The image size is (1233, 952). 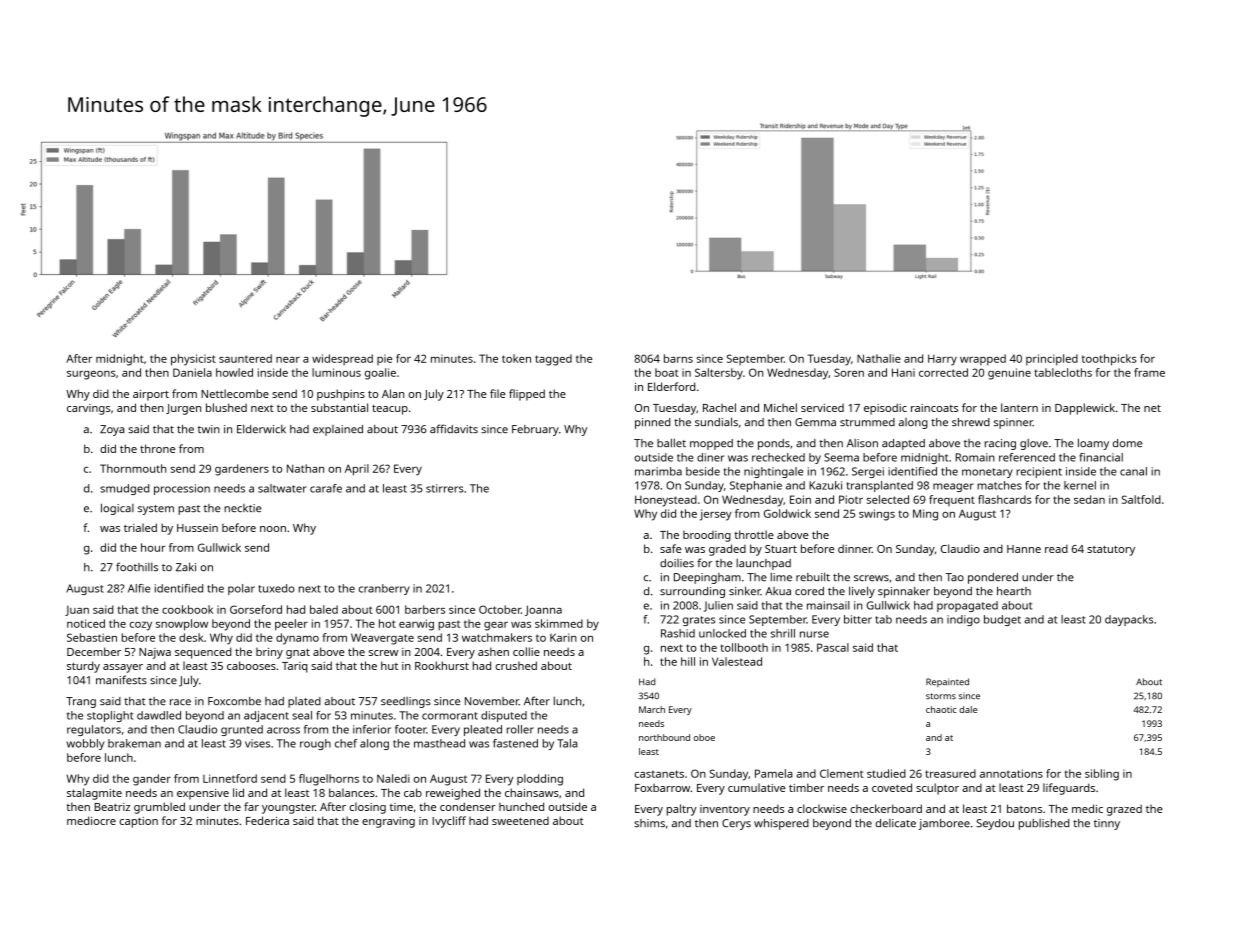 What do you see at coordinates (841, 457) in the screenshot?
I see `Seema` at bounding box center [841, 457].
